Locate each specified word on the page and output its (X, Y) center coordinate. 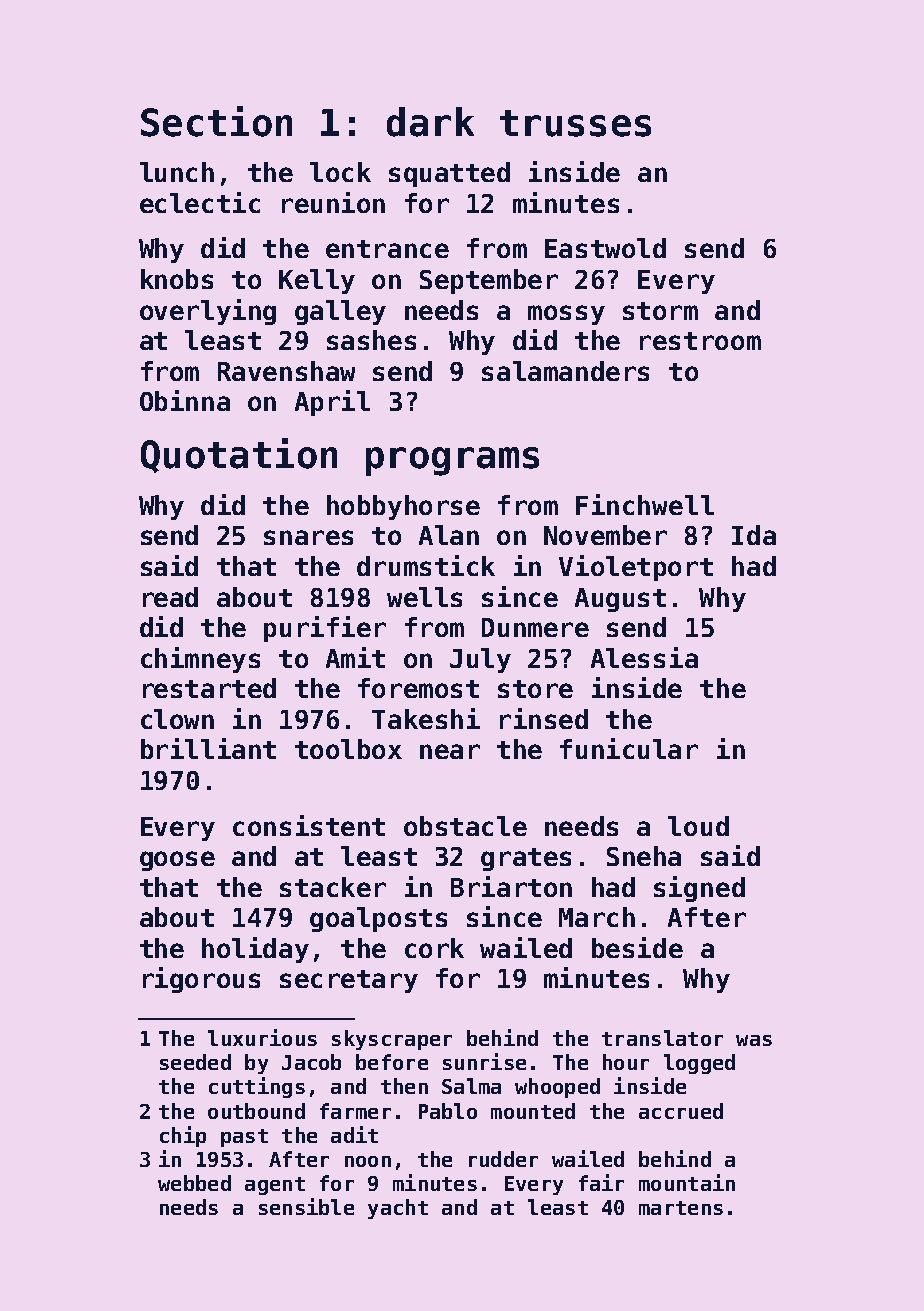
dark (430, 122)
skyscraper (392, 1040)
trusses (575, 123)
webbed (194, 1183)
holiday (255, 950)
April (332, 403)
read (170, 597)
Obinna (185, 400)
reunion (333, 202)
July (480, 660)
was (754, 1040)
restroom (700, 341)
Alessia (644, 657)
